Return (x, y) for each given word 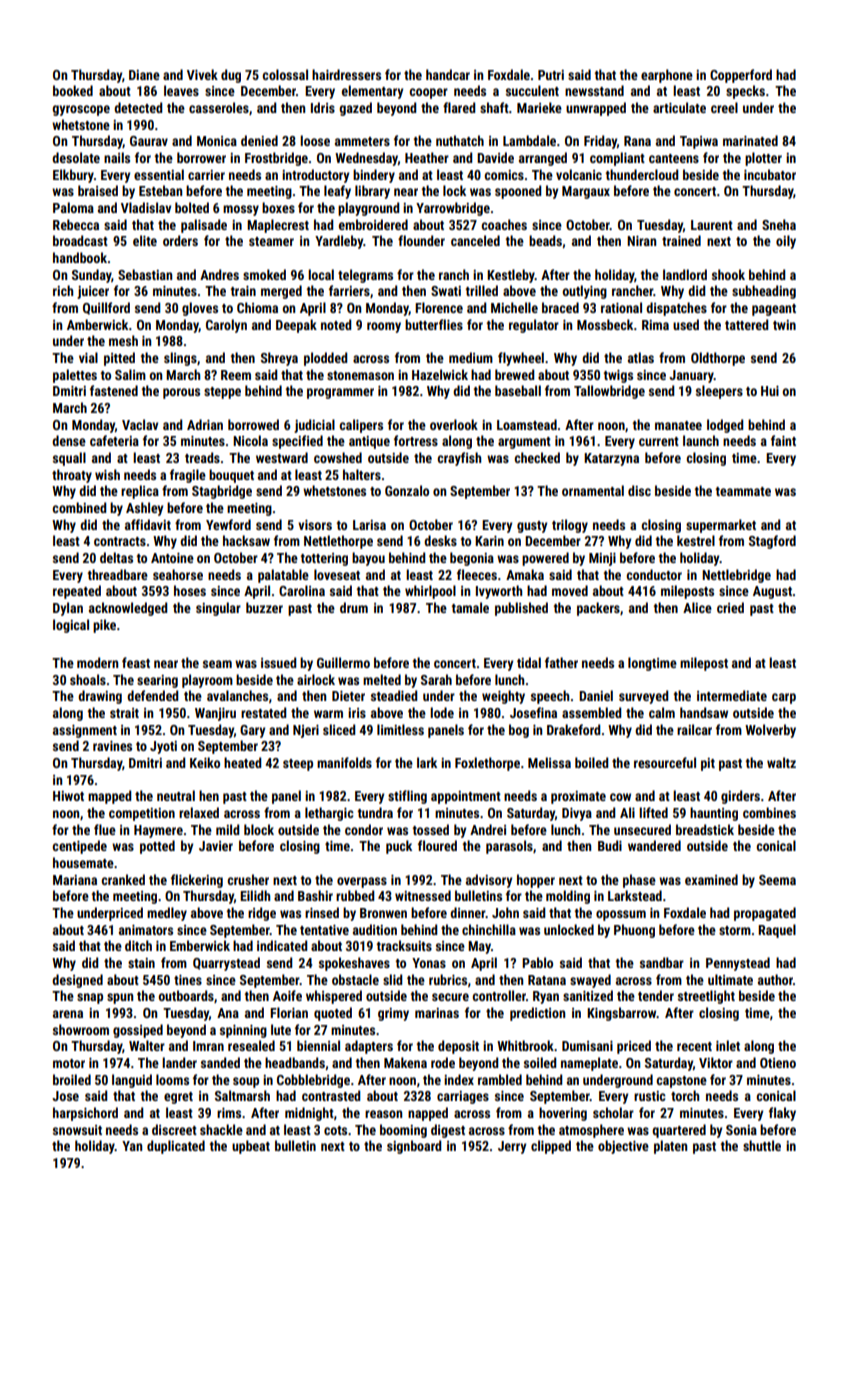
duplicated (176, 1147)
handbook (80, 257)
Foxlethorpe (487, 764)
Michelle (514, 307)
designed (77, 981)
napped (428, 1114)
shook (728, 274)
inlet (728, 1045)
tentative (324, 930)
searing (157, 681)
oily (786, 242)
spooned (518, 192)
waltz (781, 762)
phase (639, 881)
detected (138, 107)
